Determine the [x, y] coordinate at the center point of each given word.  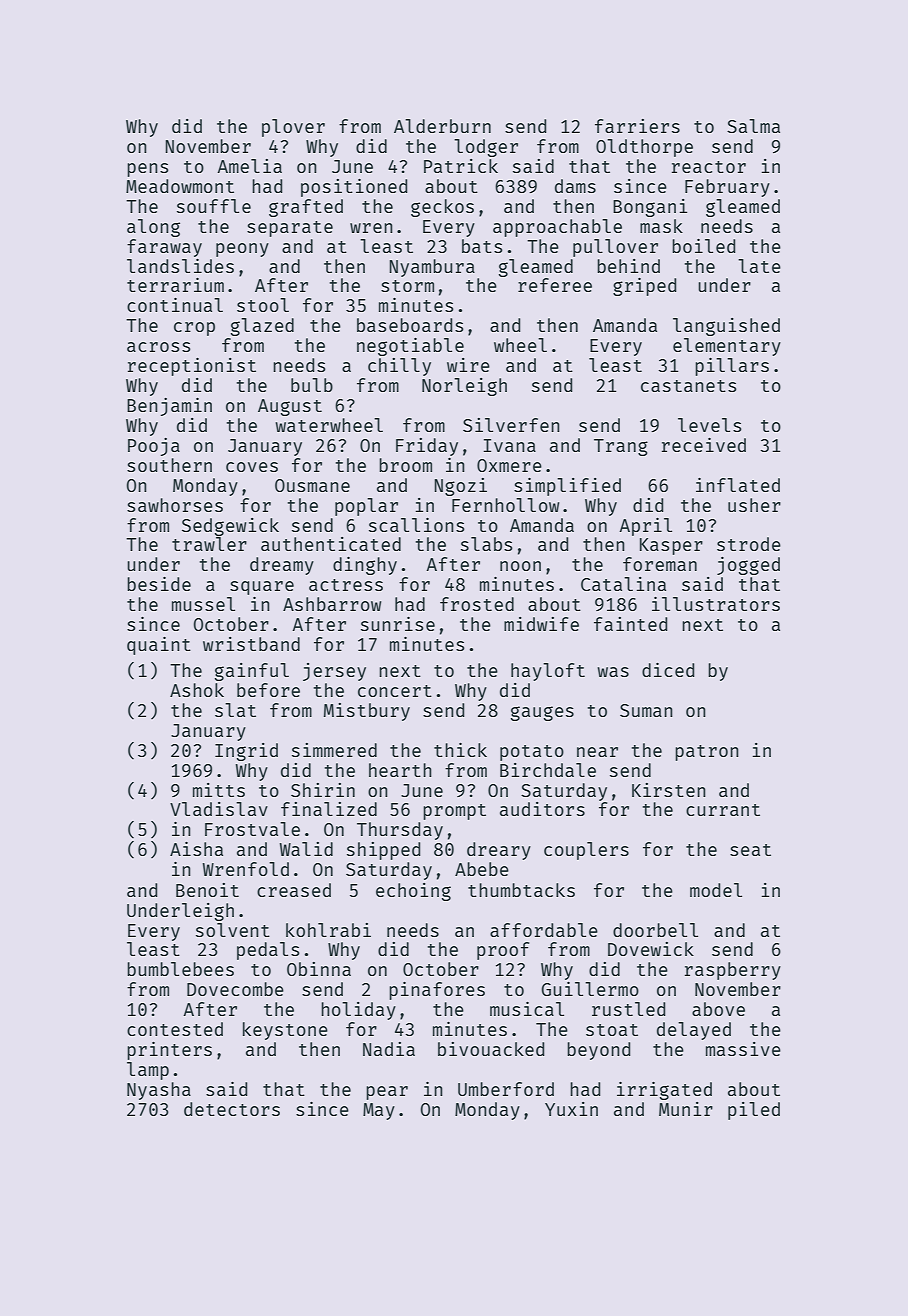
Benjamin [169, 407]
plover [293, 128]
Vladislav [219, 809]
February [727, 188]
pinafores [437, 991]
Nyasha [159, 1091]
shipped [383, 851]
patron [707, 753]
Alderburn [442, 126]
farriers [637, 126]
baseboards [410, 325]
